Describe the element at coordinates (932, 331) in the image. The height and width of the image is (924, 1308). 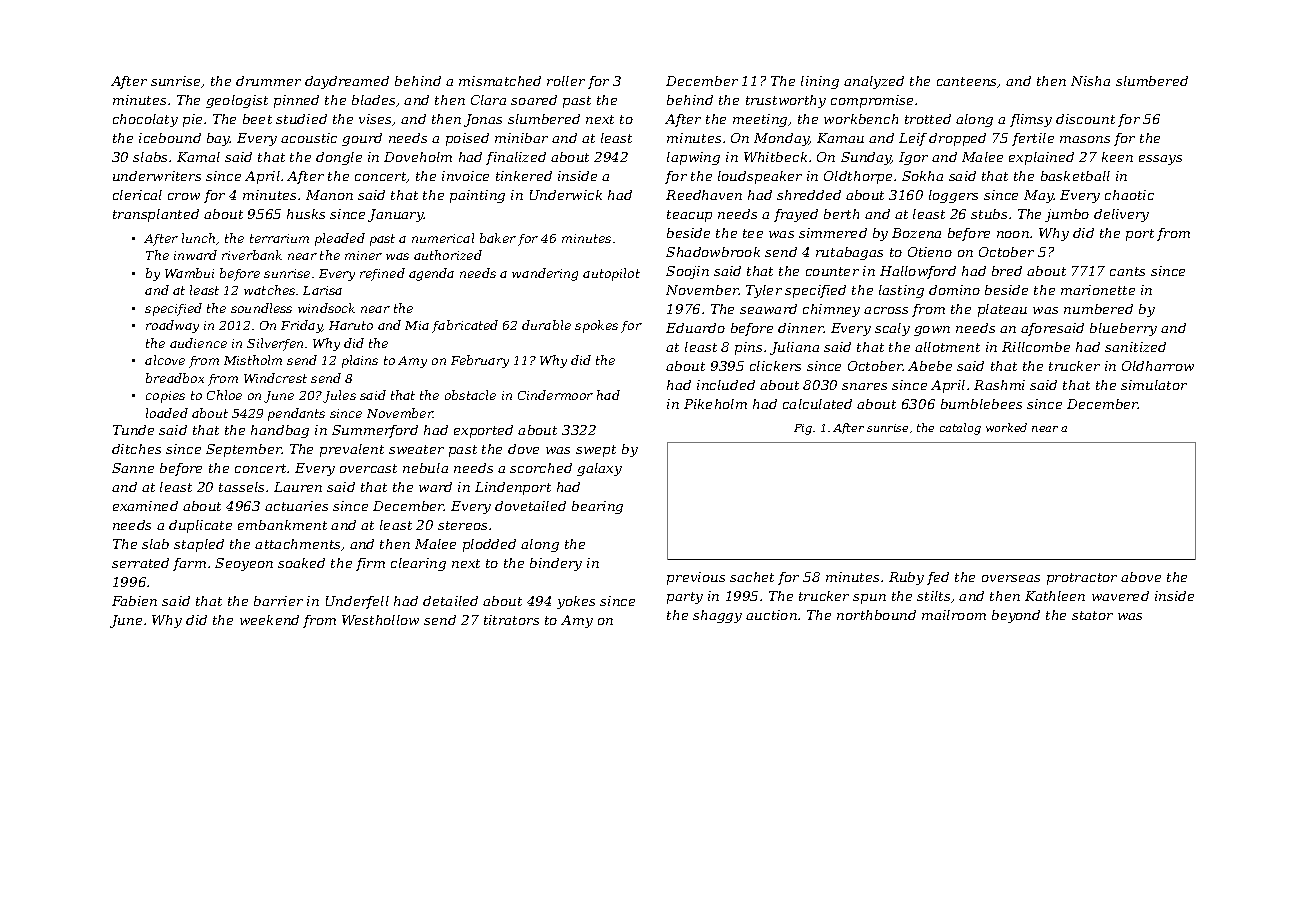
I see `gown` at that location.
